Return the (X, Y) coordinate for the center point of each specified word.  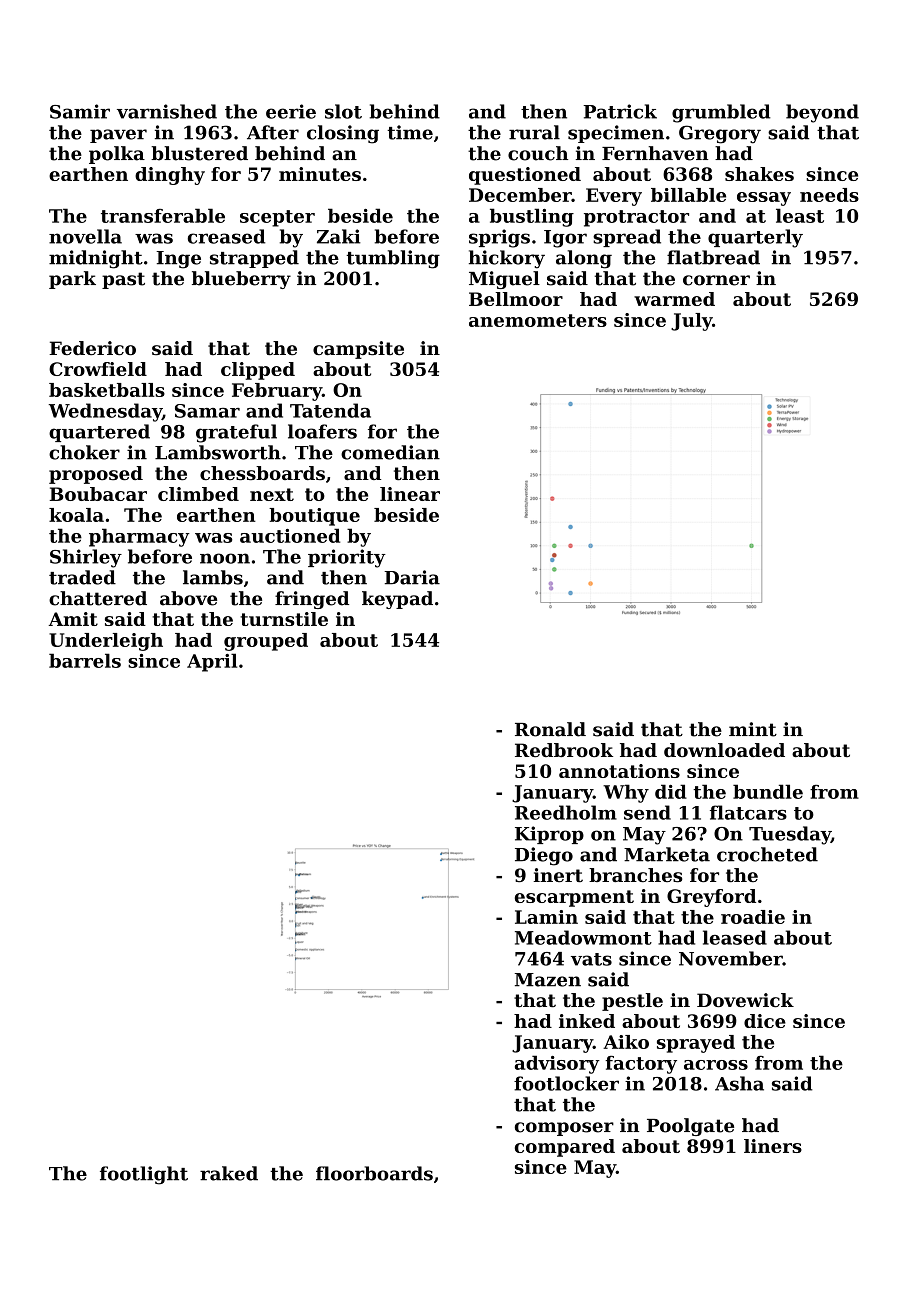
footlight (144, 1175)
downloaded (724, 750)
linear (410, 494)
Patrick (620, 111)
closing (343, 134)
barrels (85, 660)
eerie (291, 111)
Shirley (86, 558)
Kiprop (549, 835)
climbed (198, 494)
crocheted (767, 854)
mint (753, 729)
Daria (412, 577)
